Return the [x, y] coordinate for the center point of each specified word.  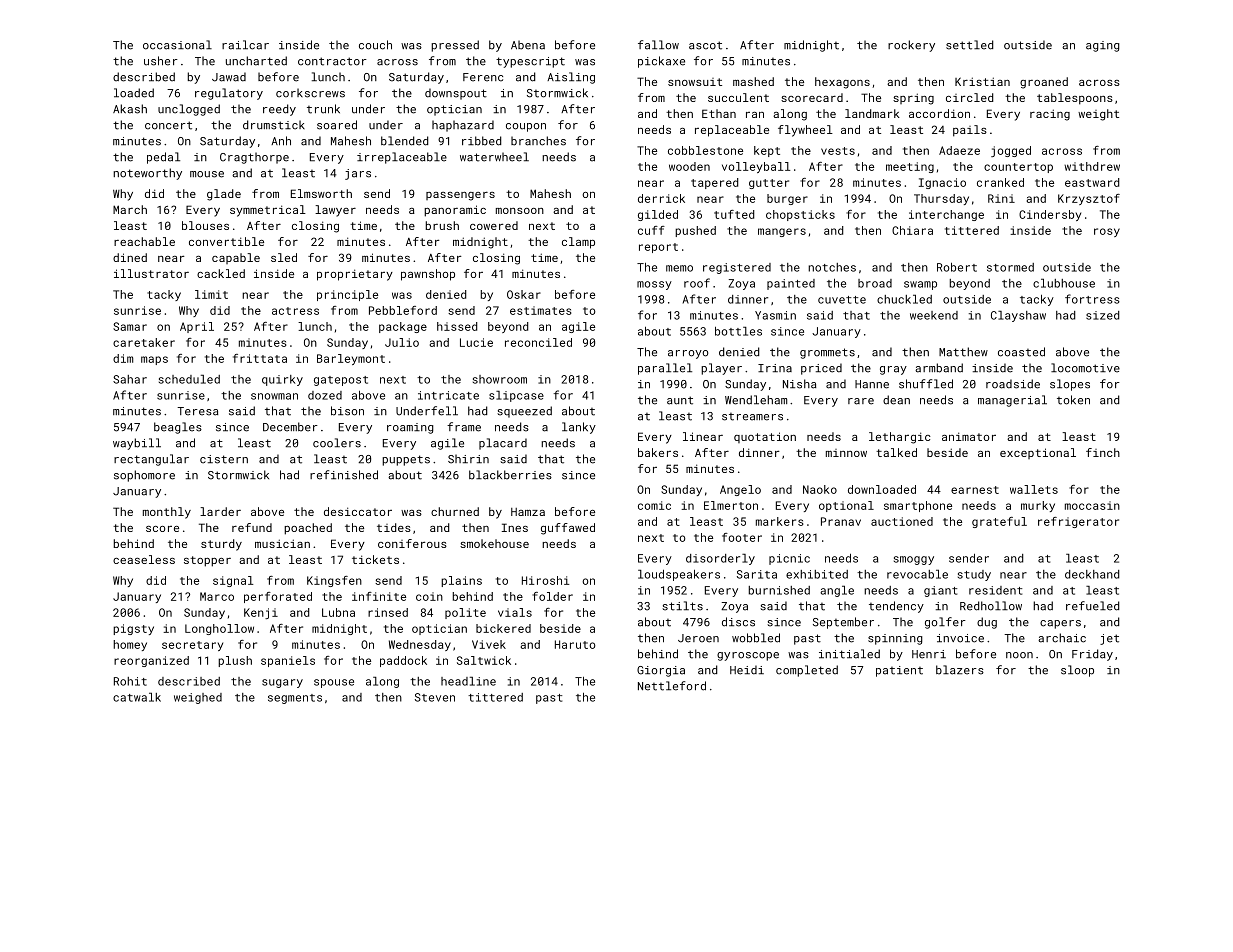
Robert [957, 267]
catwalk [137, 697]
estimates [541, 310]
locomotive [1085, 368]
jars [358, 174]
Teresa [197, 411]
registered [737, 268]
